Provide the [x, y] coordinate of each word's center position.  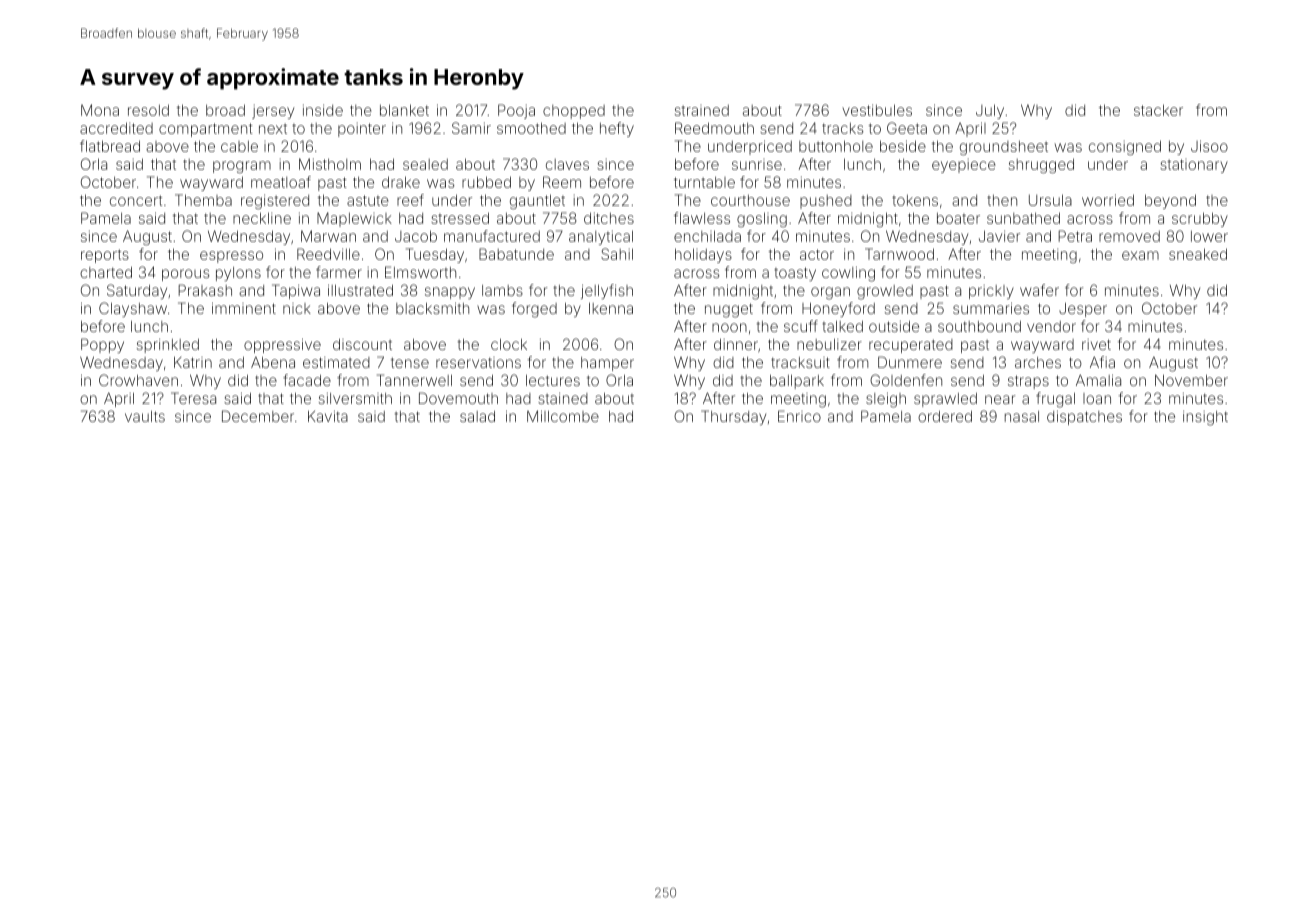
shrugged [1041, 165]
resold [148, 110]
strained [702, 110]
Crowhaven [138, 380]
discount [362, 344]
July [990, 111]
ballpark [797, 382]
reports [105, 256]
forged [534, 310]
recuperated [911, 346]
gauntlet [537, 201]
